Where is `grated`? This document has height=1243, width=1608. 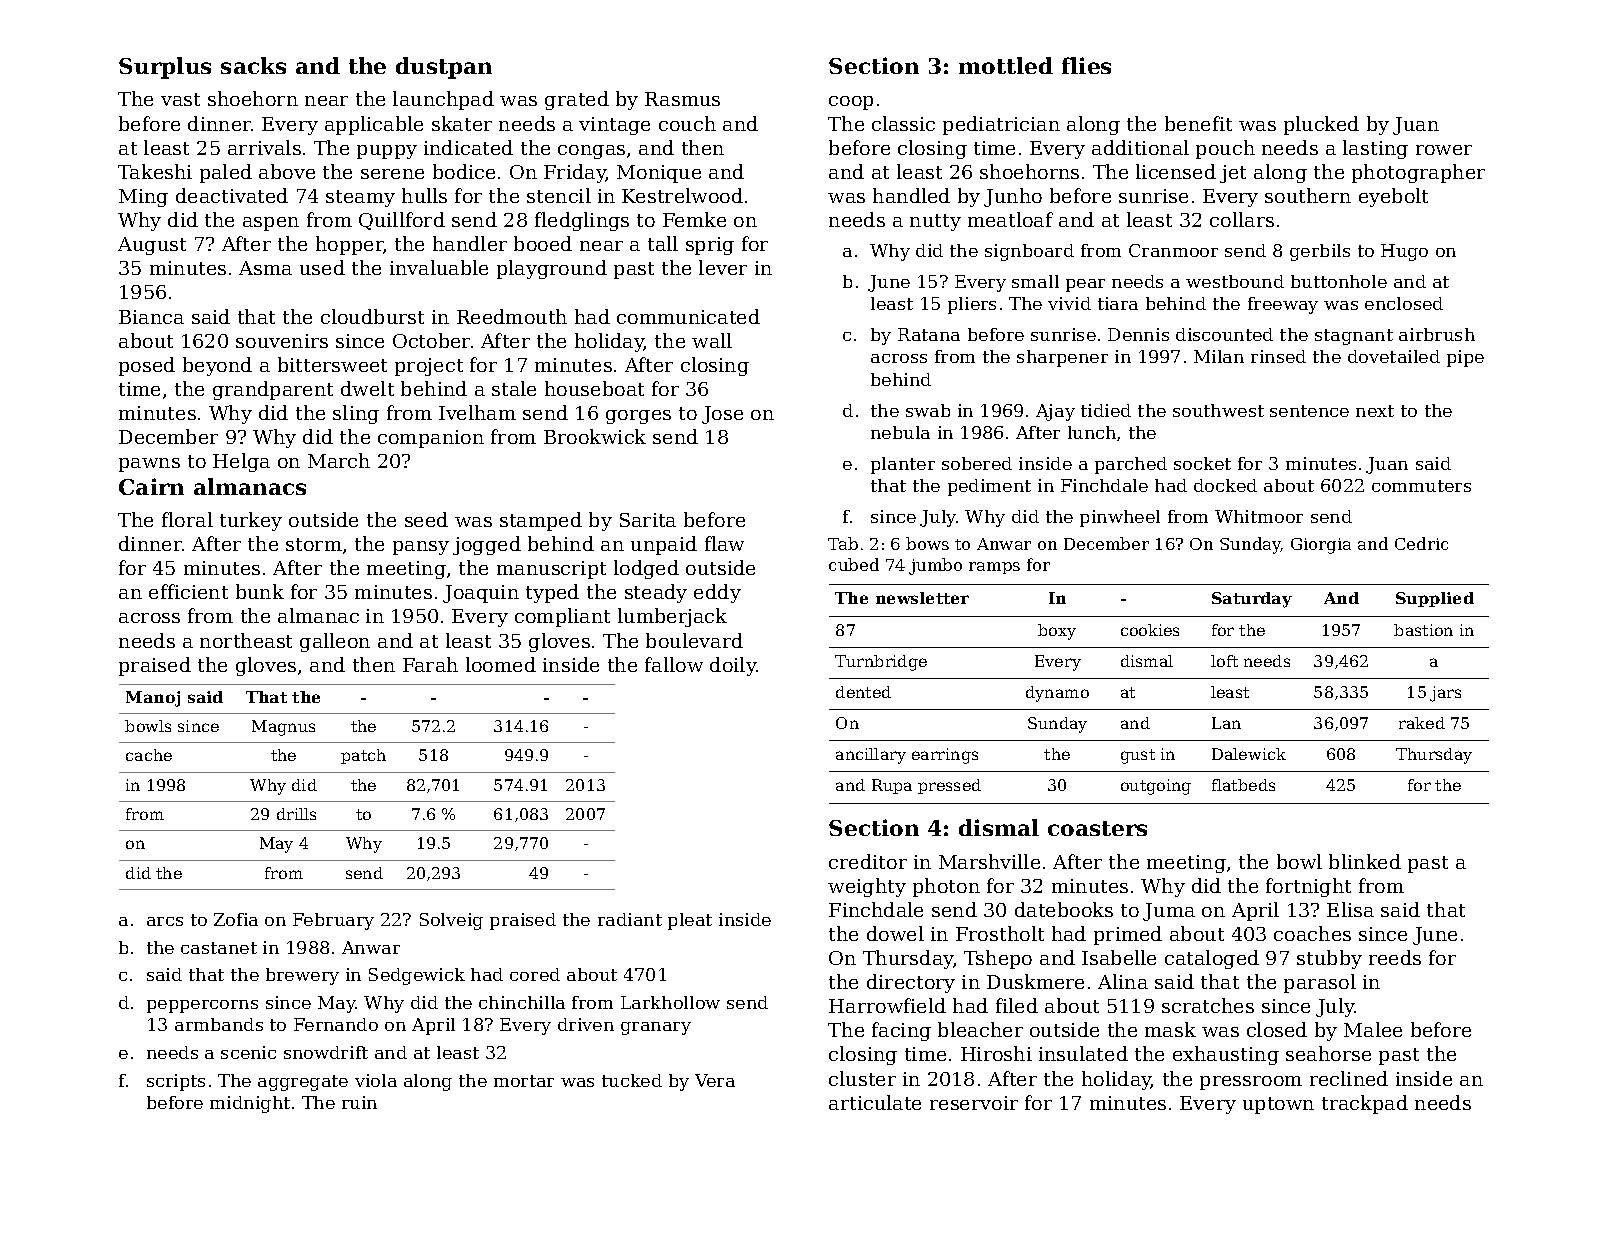
grated is located at coordinates (577, 100).
